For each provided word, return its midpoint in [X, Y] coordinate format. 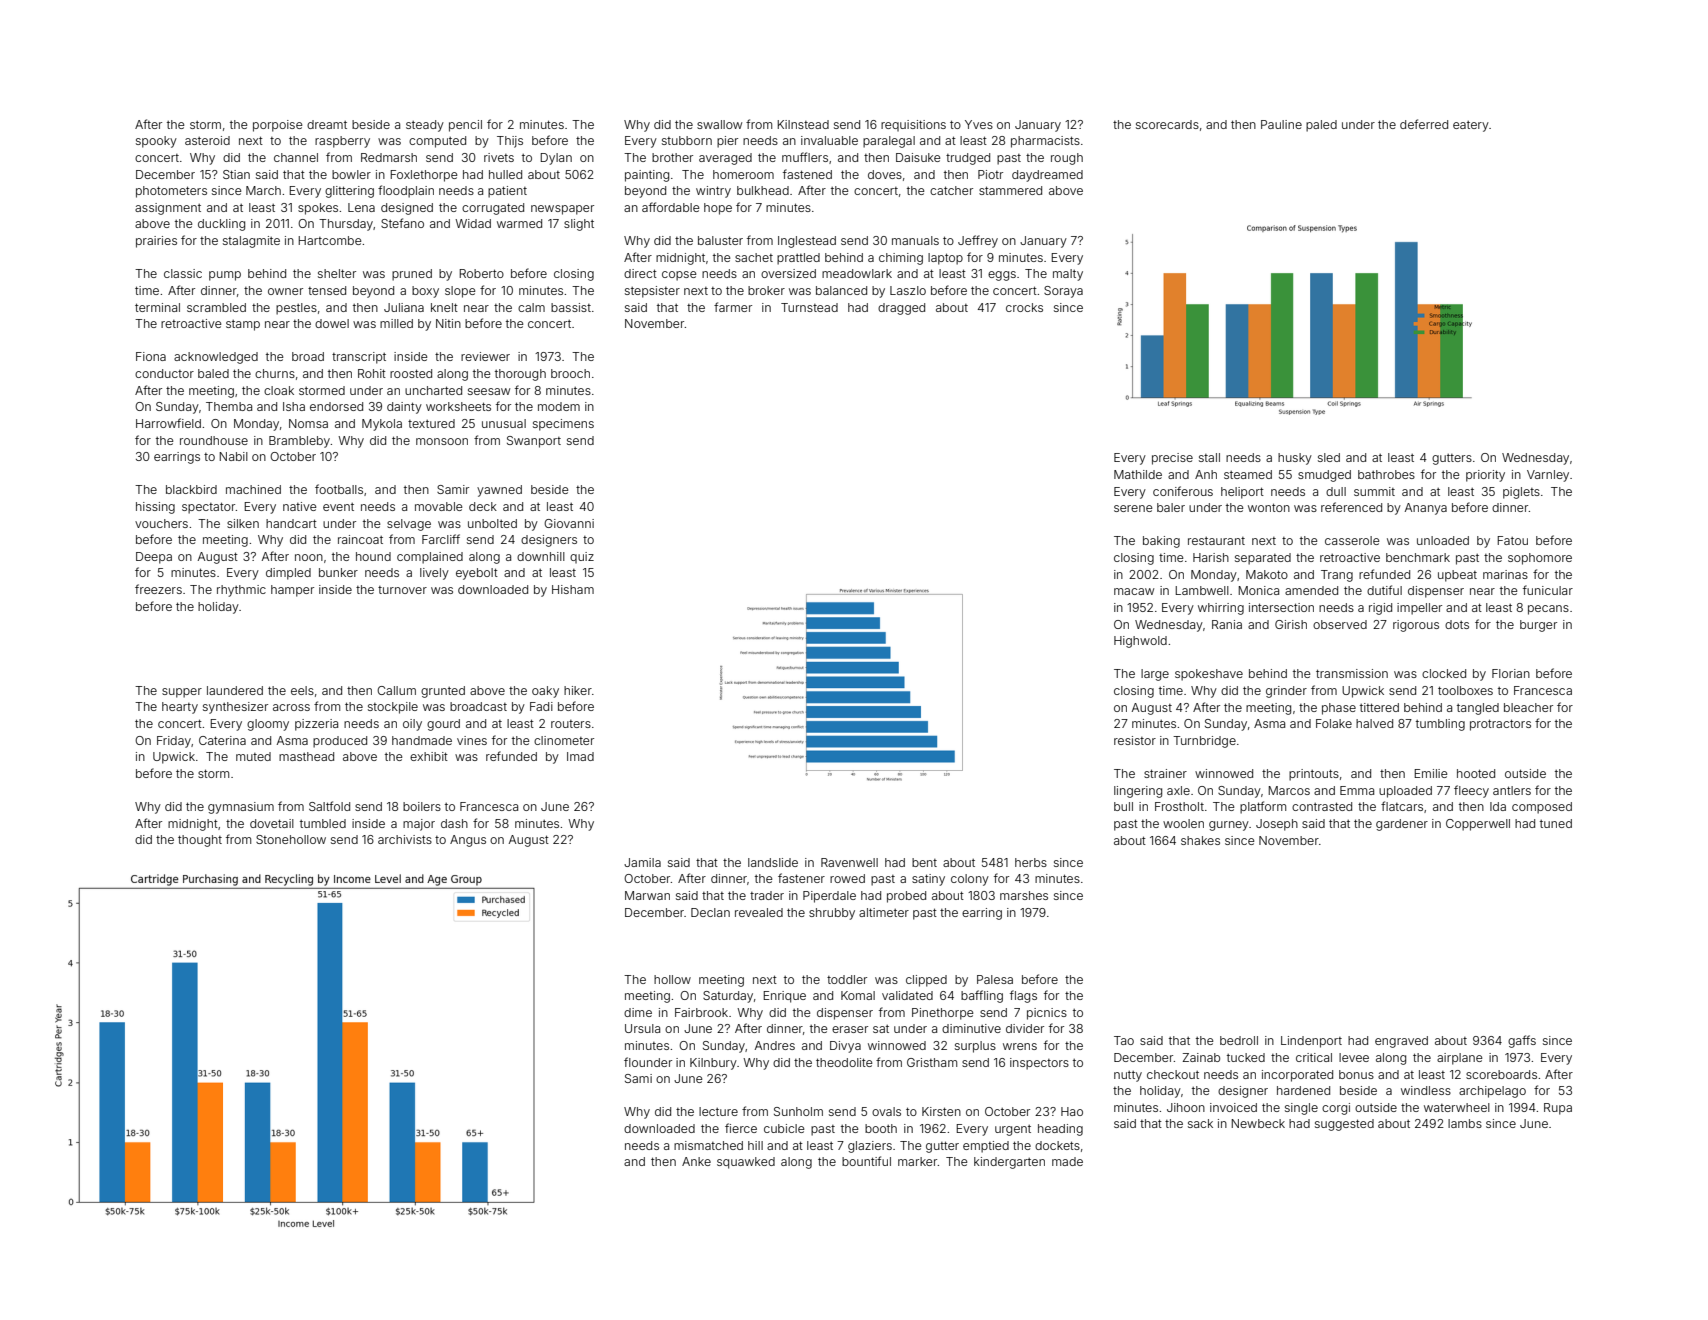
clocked [1444, 673]
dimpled [288, 574]
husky [1295, 459]
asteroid [207, 140]
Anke [696, 1161]
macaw [1134, 591]
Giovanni [569, 523]
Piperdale [829, 897]
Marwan [647, 895]
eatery [1471, 126]
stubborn [687, 140]
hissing [155, 508]
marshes [1024, 895]
